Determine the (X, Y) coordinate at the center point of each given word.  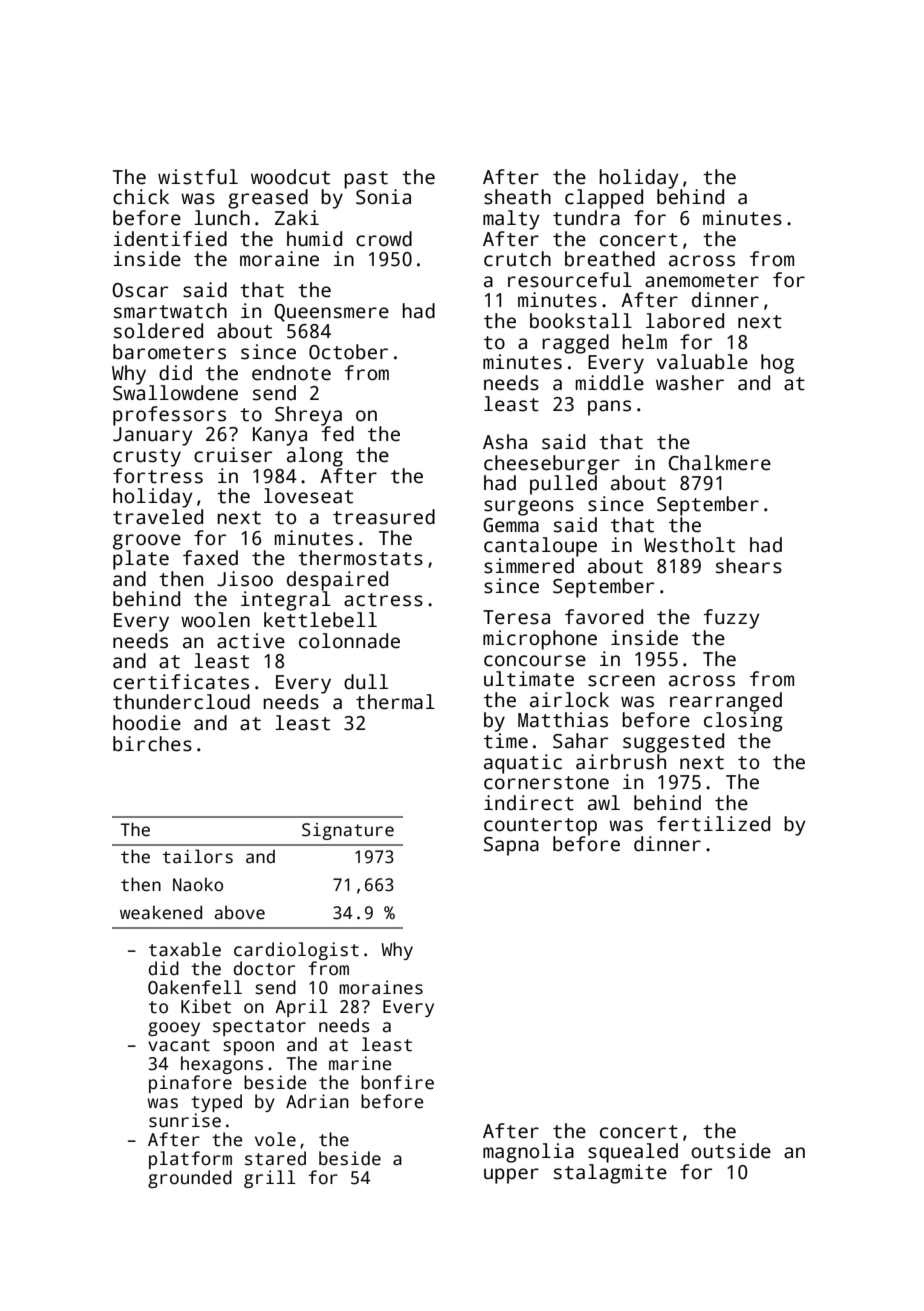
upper (511, 1176)
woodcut (290, 177)
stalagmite (610, 1174)
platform (190, 1160)
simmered (529, 566)
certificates (181, 682)
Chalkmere (720, 463)
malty (511, 220)
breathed (610, 259)
